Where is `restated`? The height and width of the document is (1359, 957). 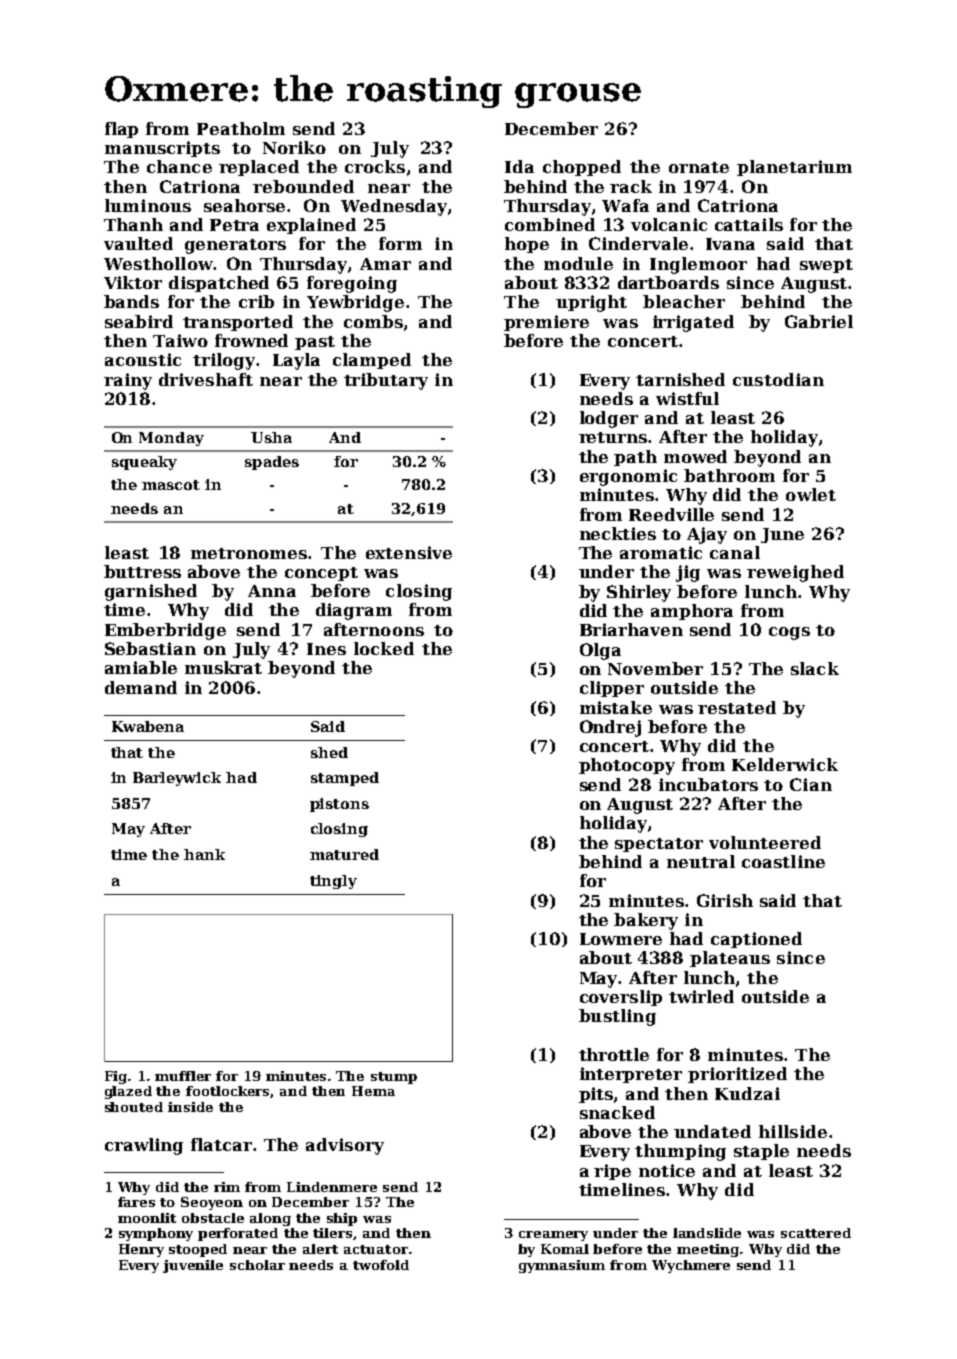 restated is located at coordinates (737, 707).
